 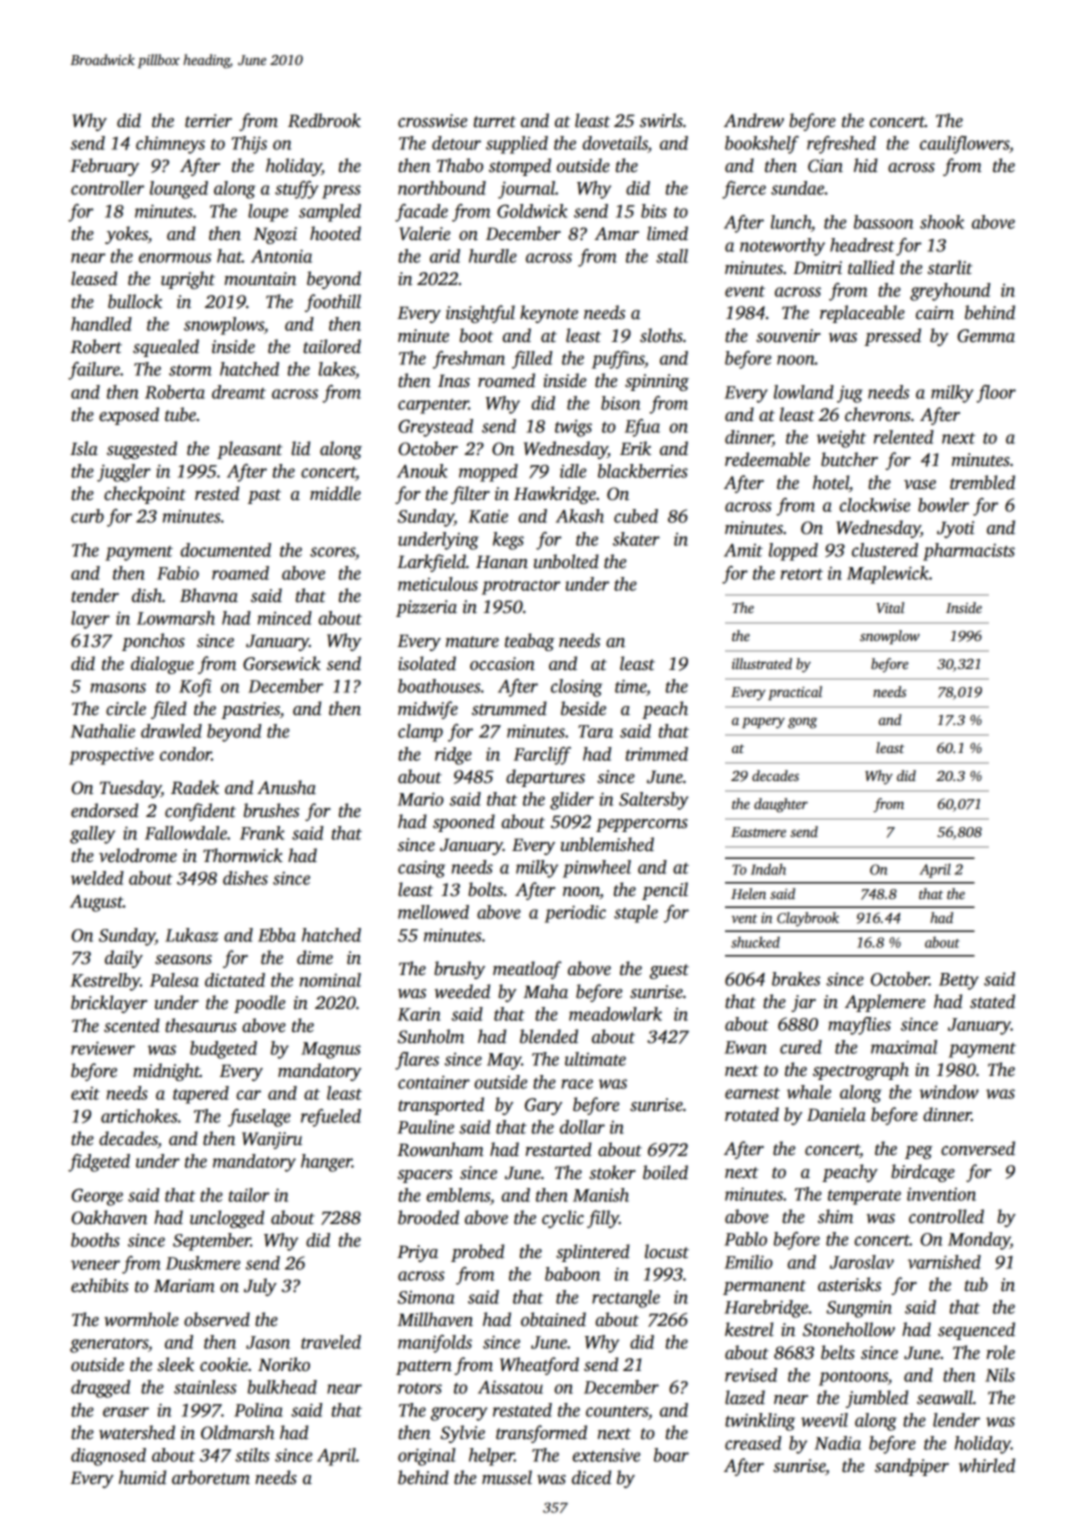 What do you see at coordinates (272, 1140) in the screenshot?
I see `Wanjiru` at bounding box center [272, 1140].
